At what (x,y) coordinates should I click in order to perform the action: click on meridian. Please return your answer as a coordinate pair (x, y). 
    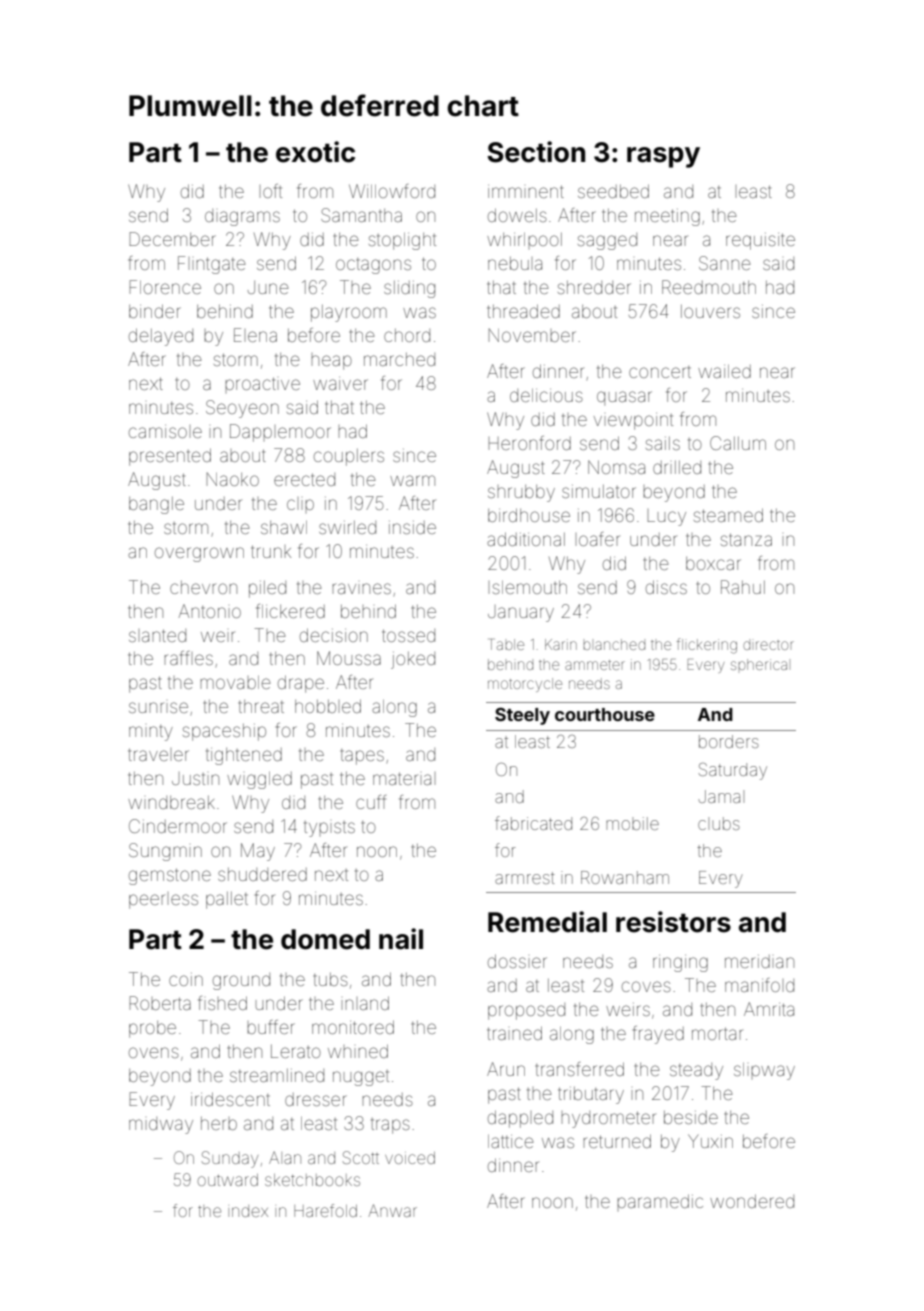
    Looking at the image, I should click on (759, 961).
